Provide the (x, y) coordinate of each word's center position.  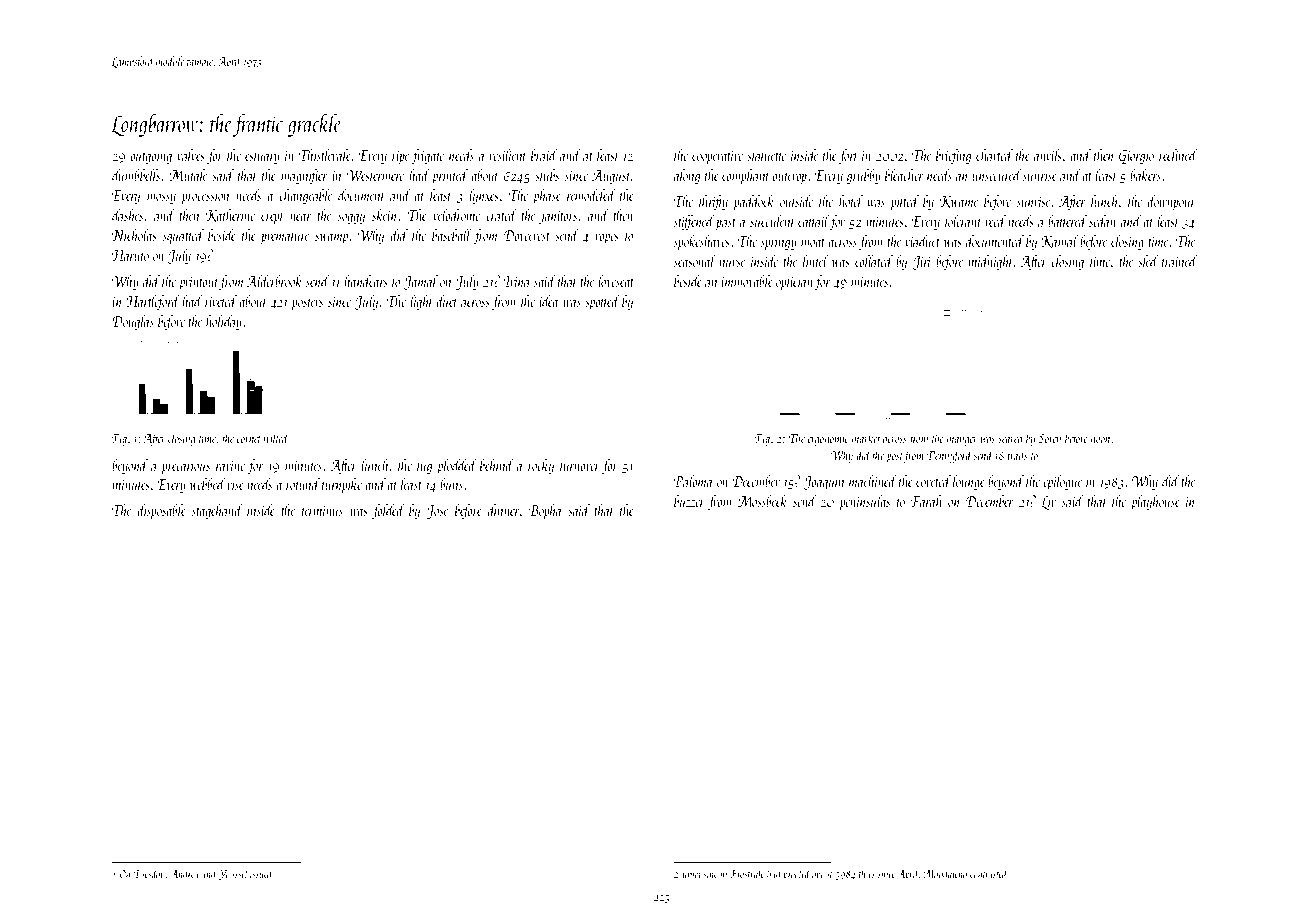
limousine (700, 873)
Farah (926, 501)
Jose (437, 512)
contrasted (989, 873)
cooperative (717, 157)
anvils (1048, 155)
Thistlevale (325, 155)
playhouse (1155, 502)
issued (261, 873)
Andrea (184, 873)
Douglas (133, 322)
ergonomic (828, 440)
